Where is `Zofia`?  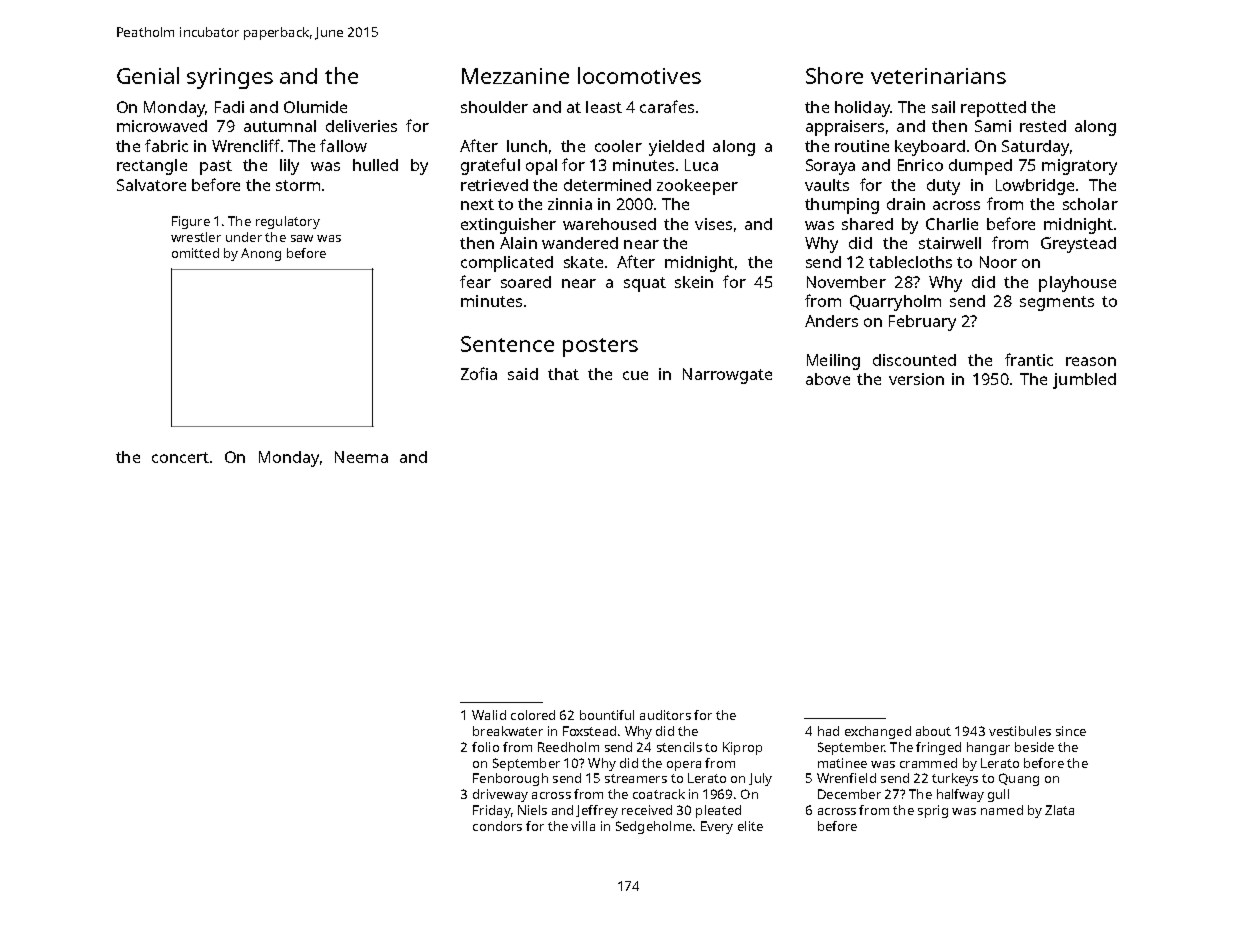
Zofia is located at coordinates (479, 373).
